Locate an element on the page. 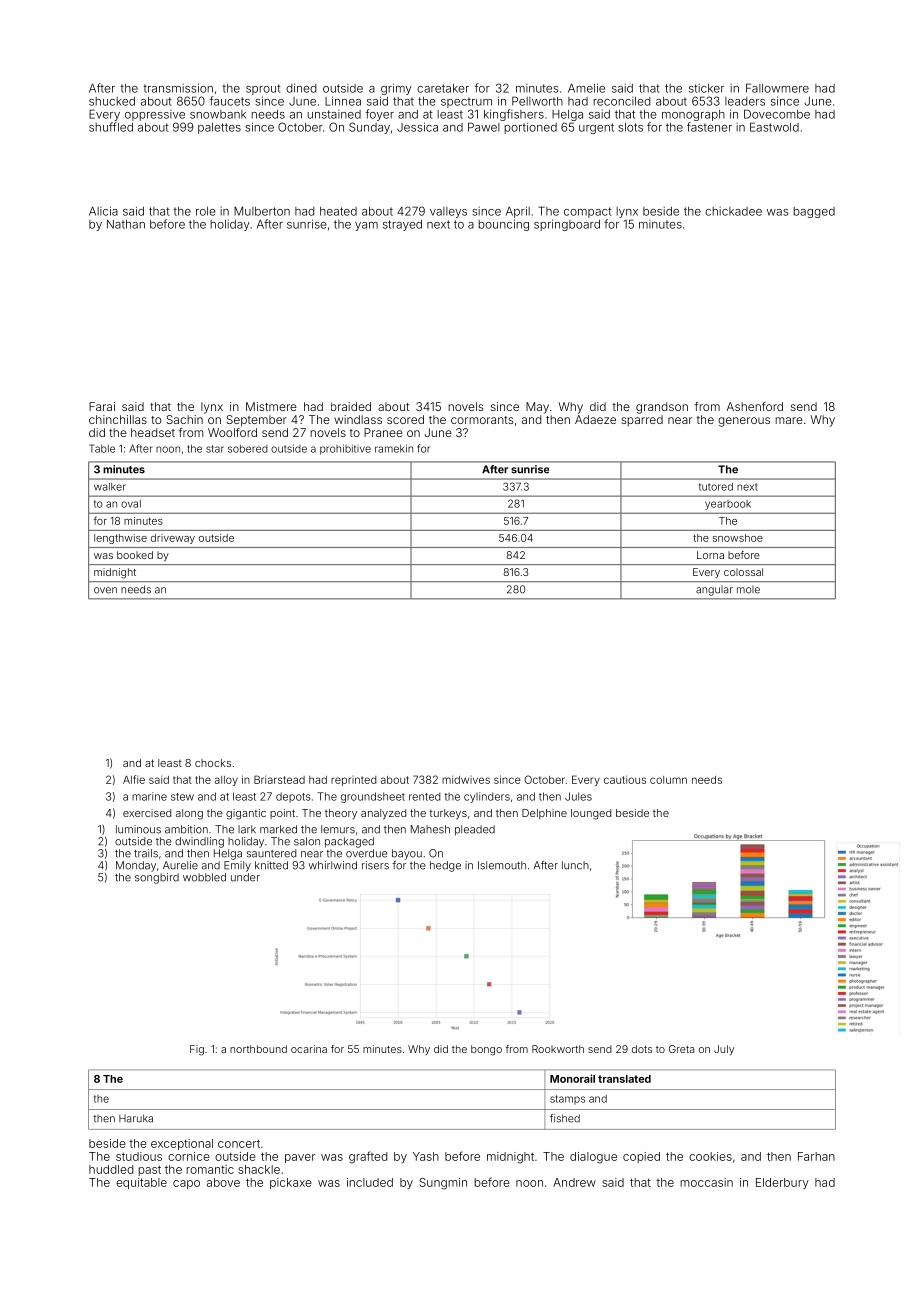 This image has width=924, height=1308. Fallowmere is located at coordinates (777, 88).
